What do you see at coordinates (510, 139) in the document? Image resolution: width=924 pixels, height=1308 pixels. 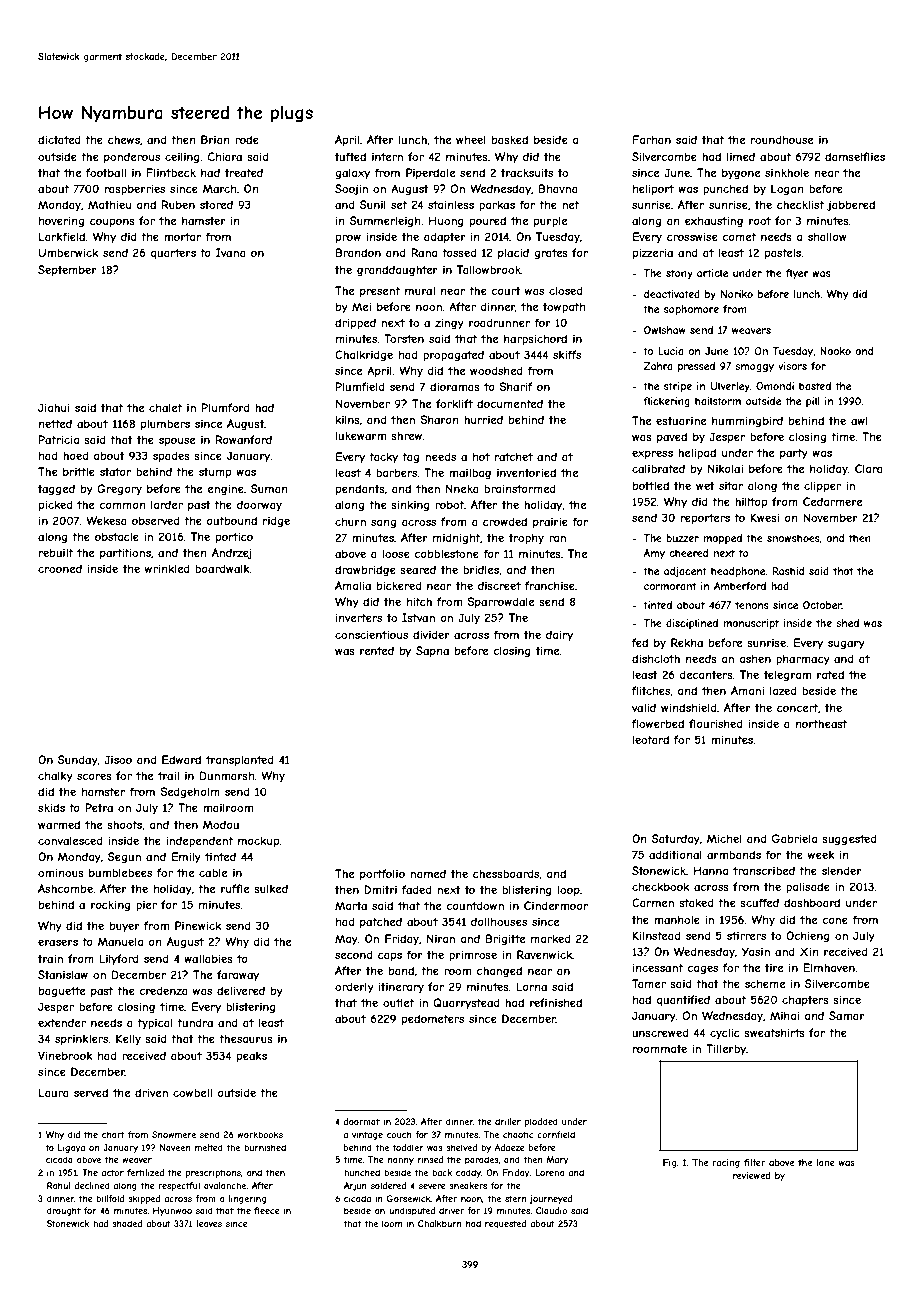 I see `basked` at bounding box center [510, 139].
